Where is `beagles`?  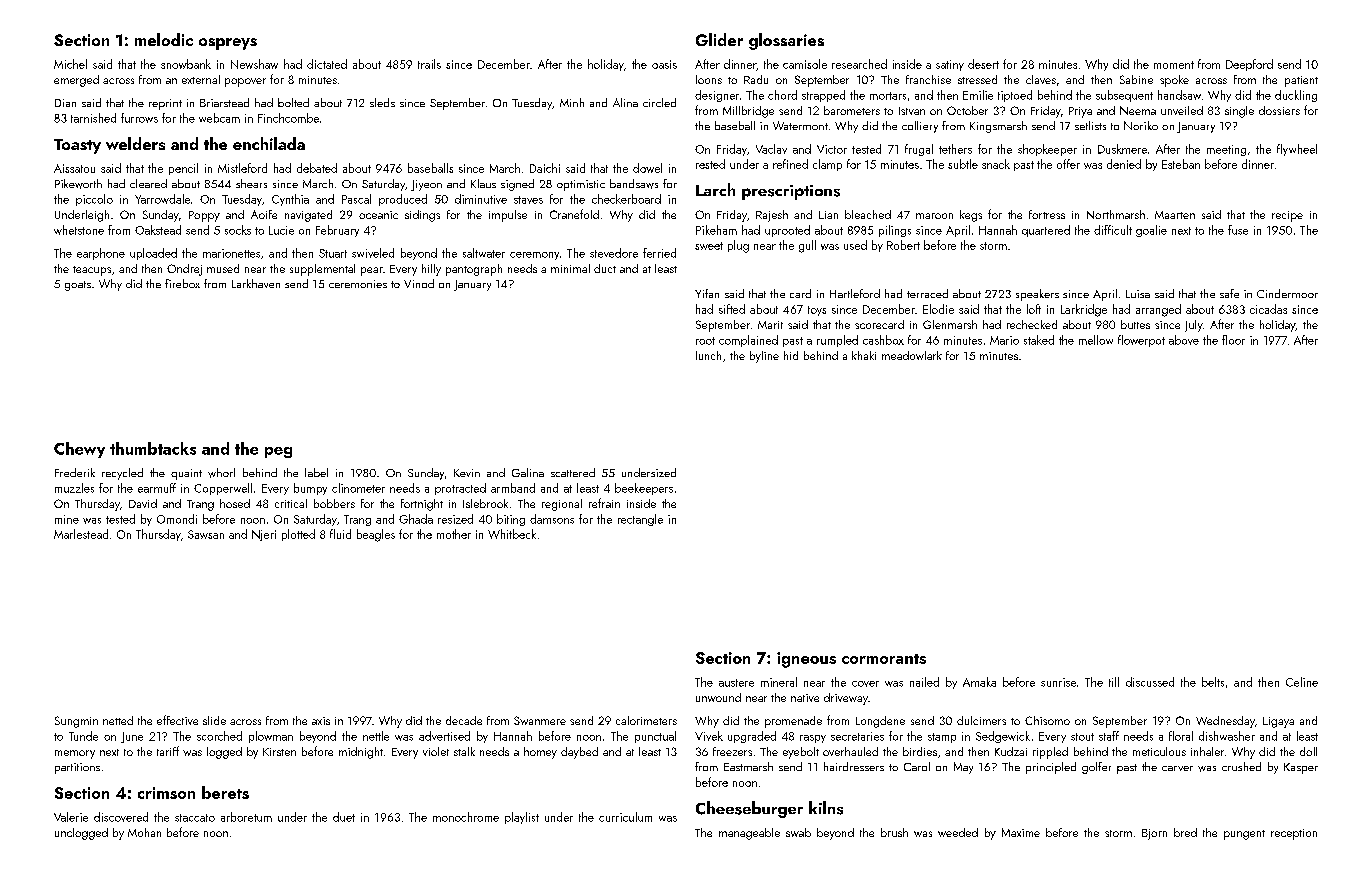 beagles is located at coordinates (376, 535).
